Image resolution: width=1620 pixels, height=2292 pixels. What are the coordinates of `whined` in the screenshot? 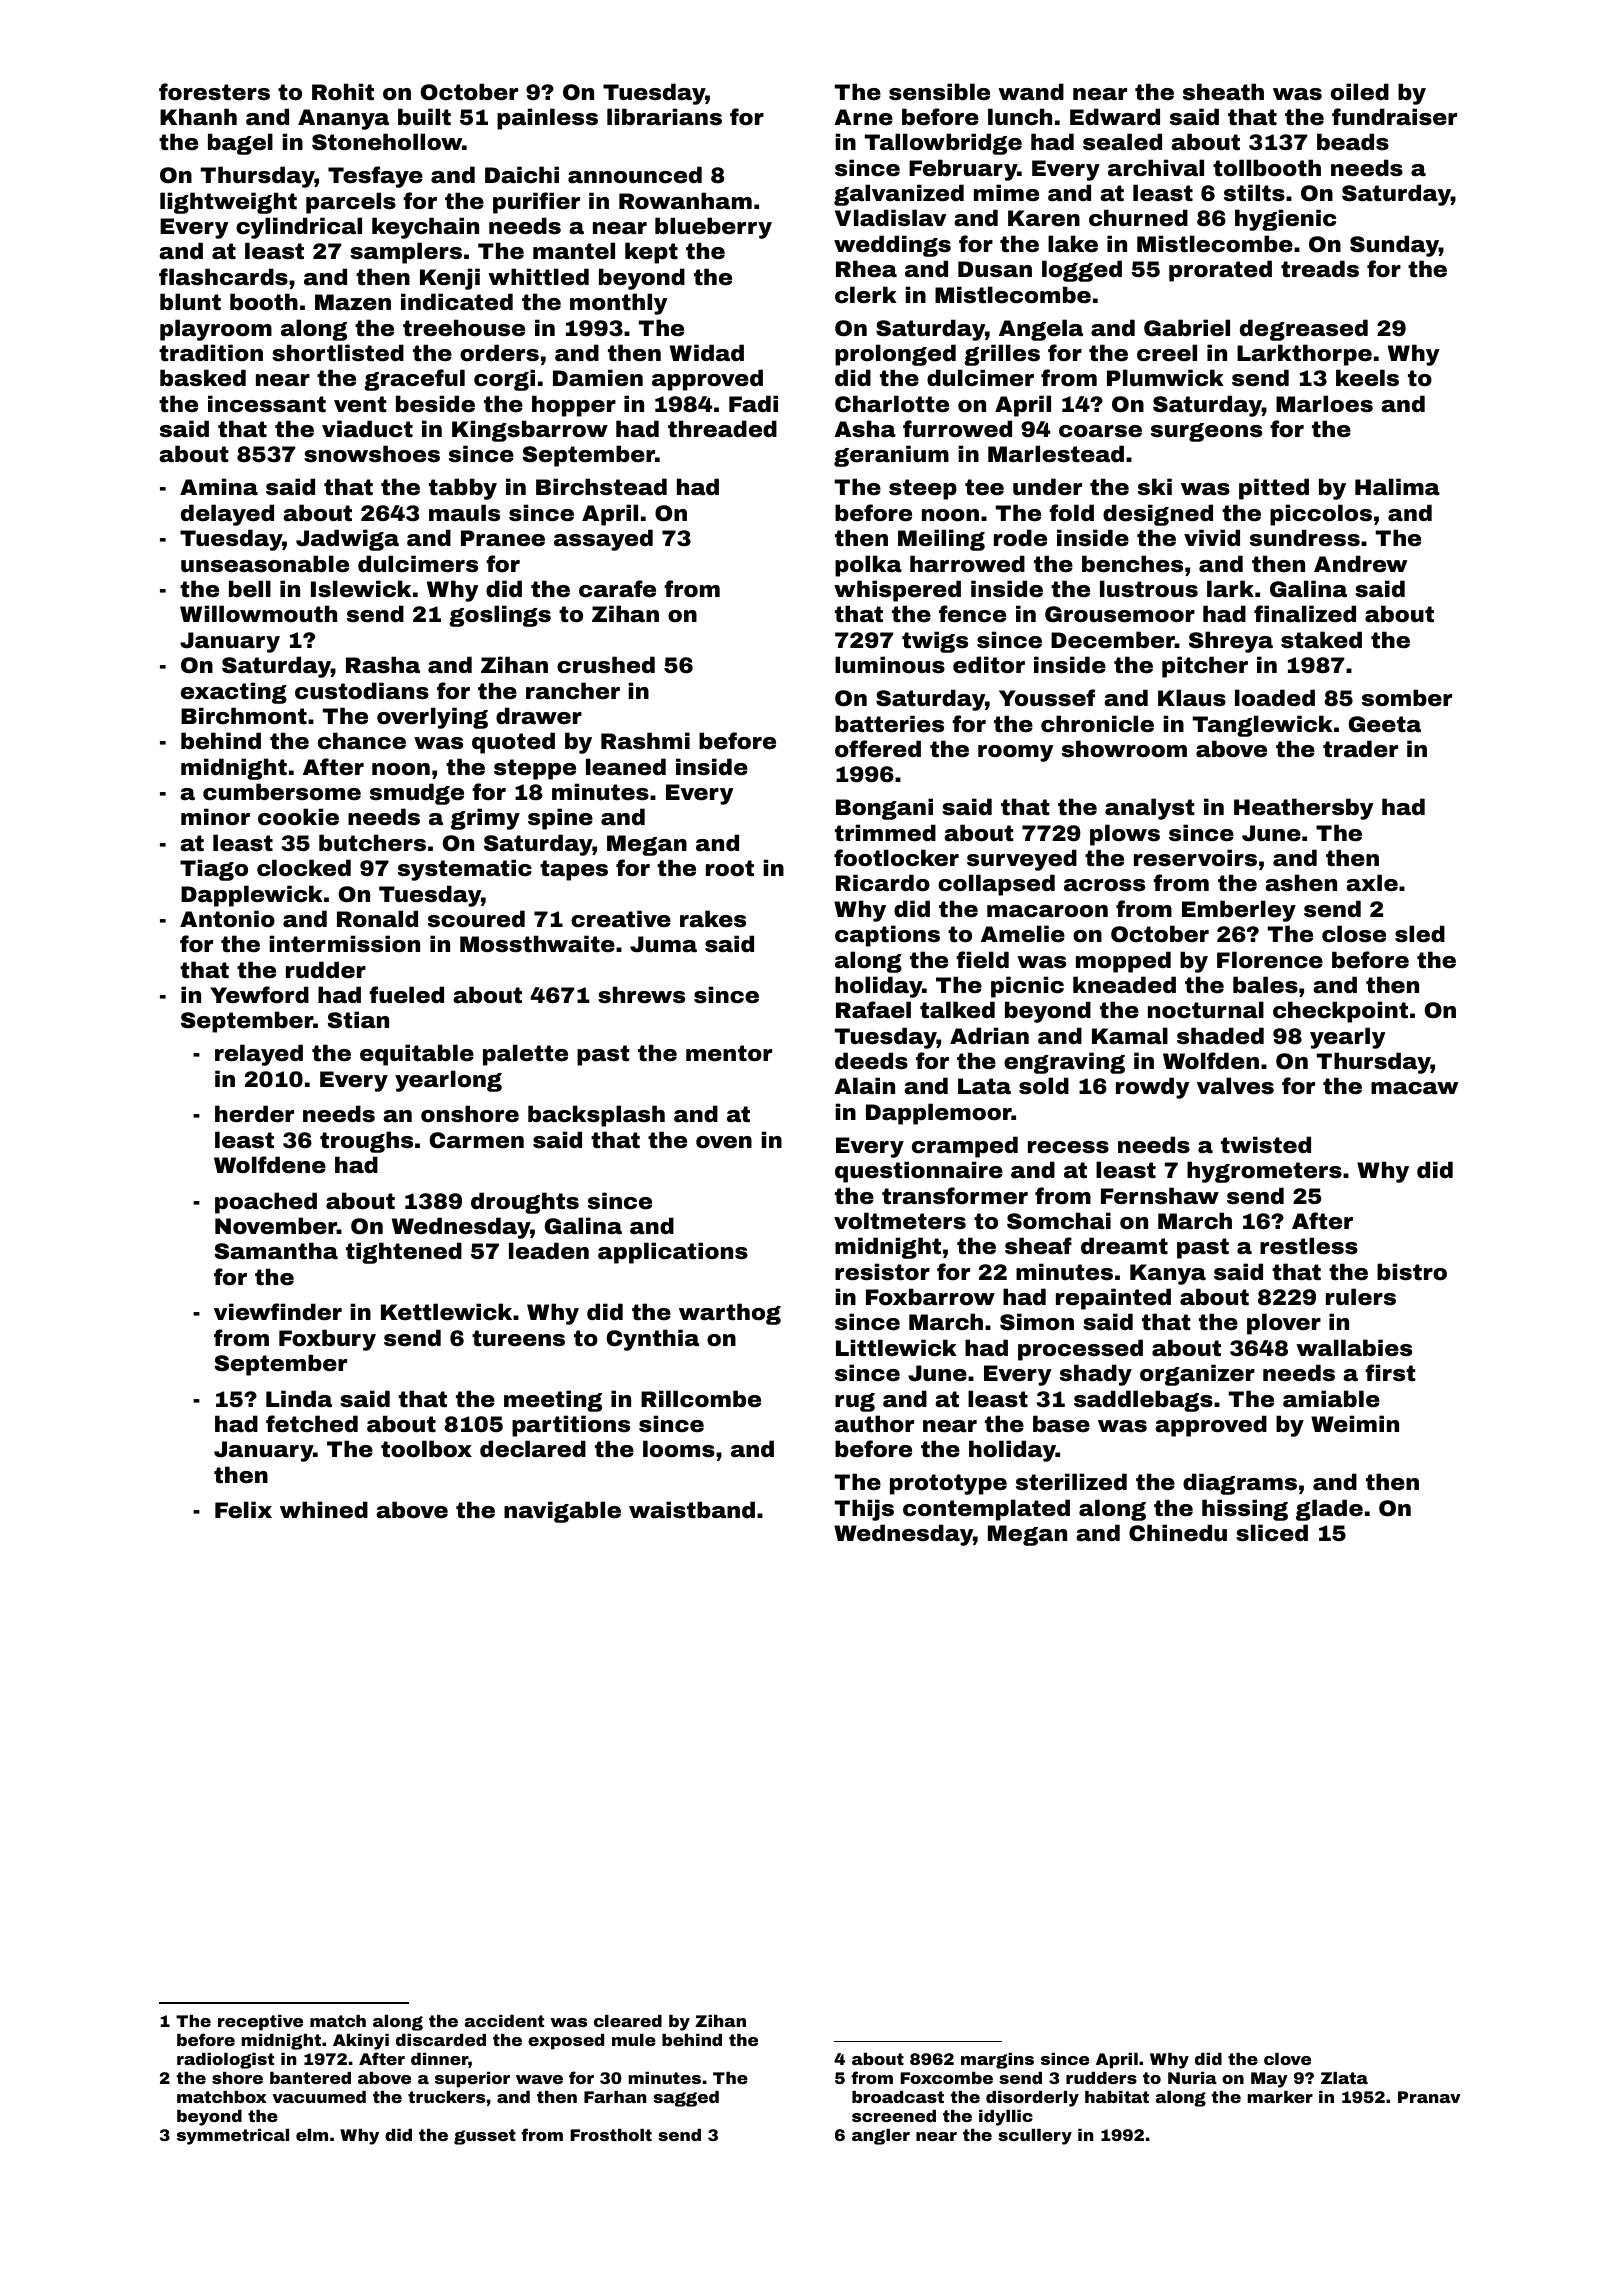 It's located at (324, 1510).
